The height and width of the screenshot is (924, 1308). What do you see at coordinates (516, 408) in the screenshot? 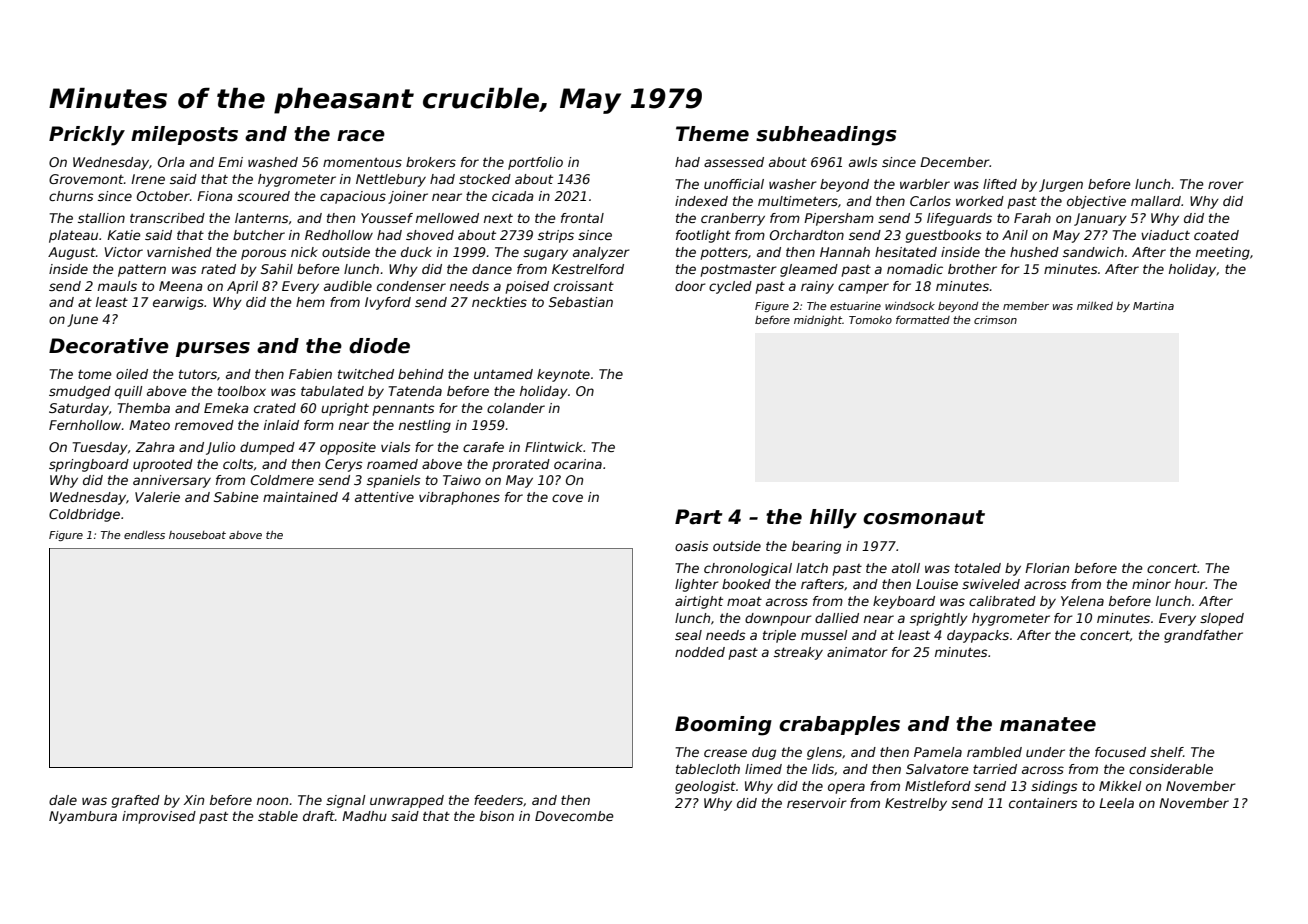
I see `colander` at bounding box center [516, 408].
